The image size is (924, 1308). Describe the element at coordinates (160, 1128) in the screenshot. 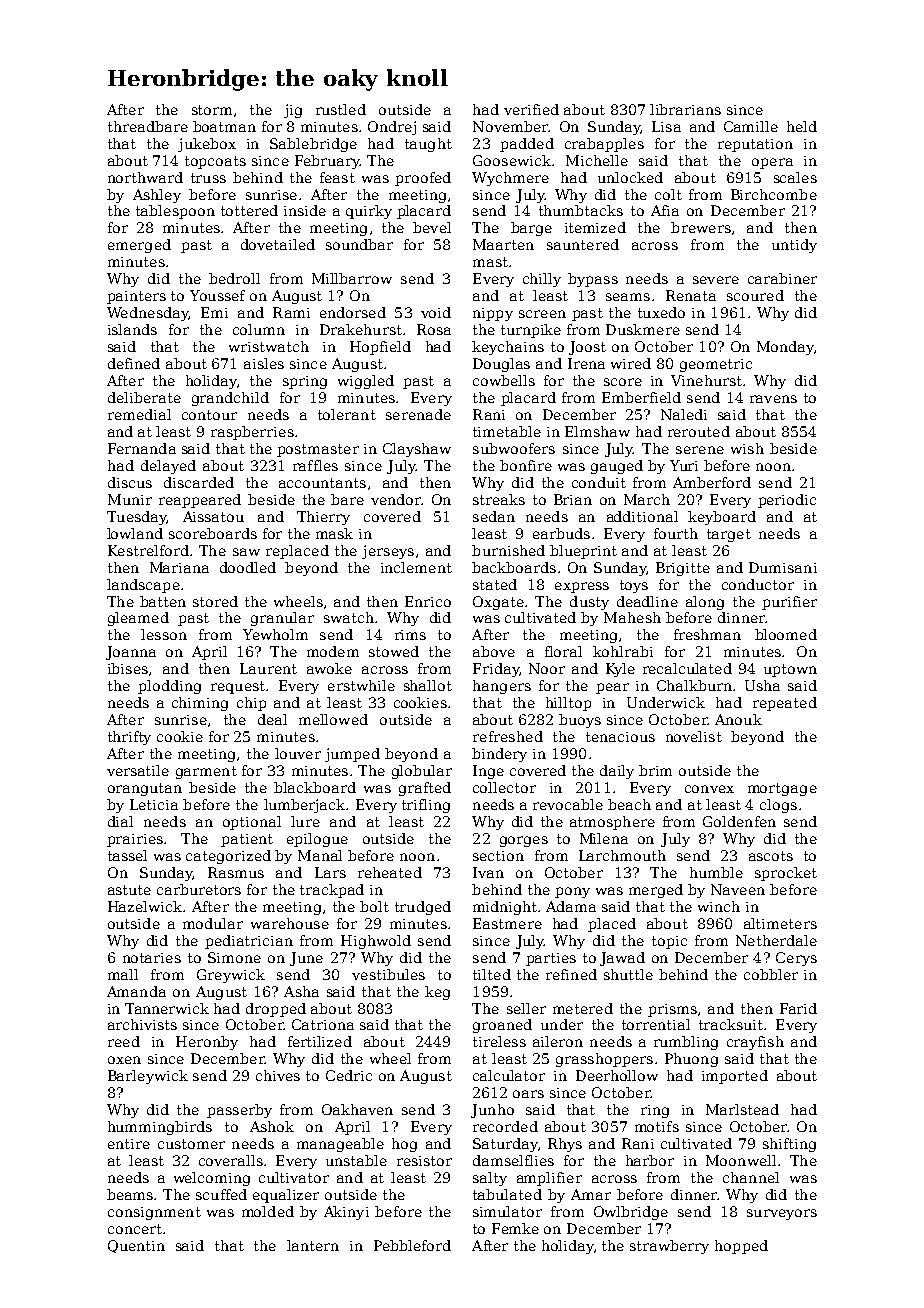

I see `hummingbirds` at that location.
